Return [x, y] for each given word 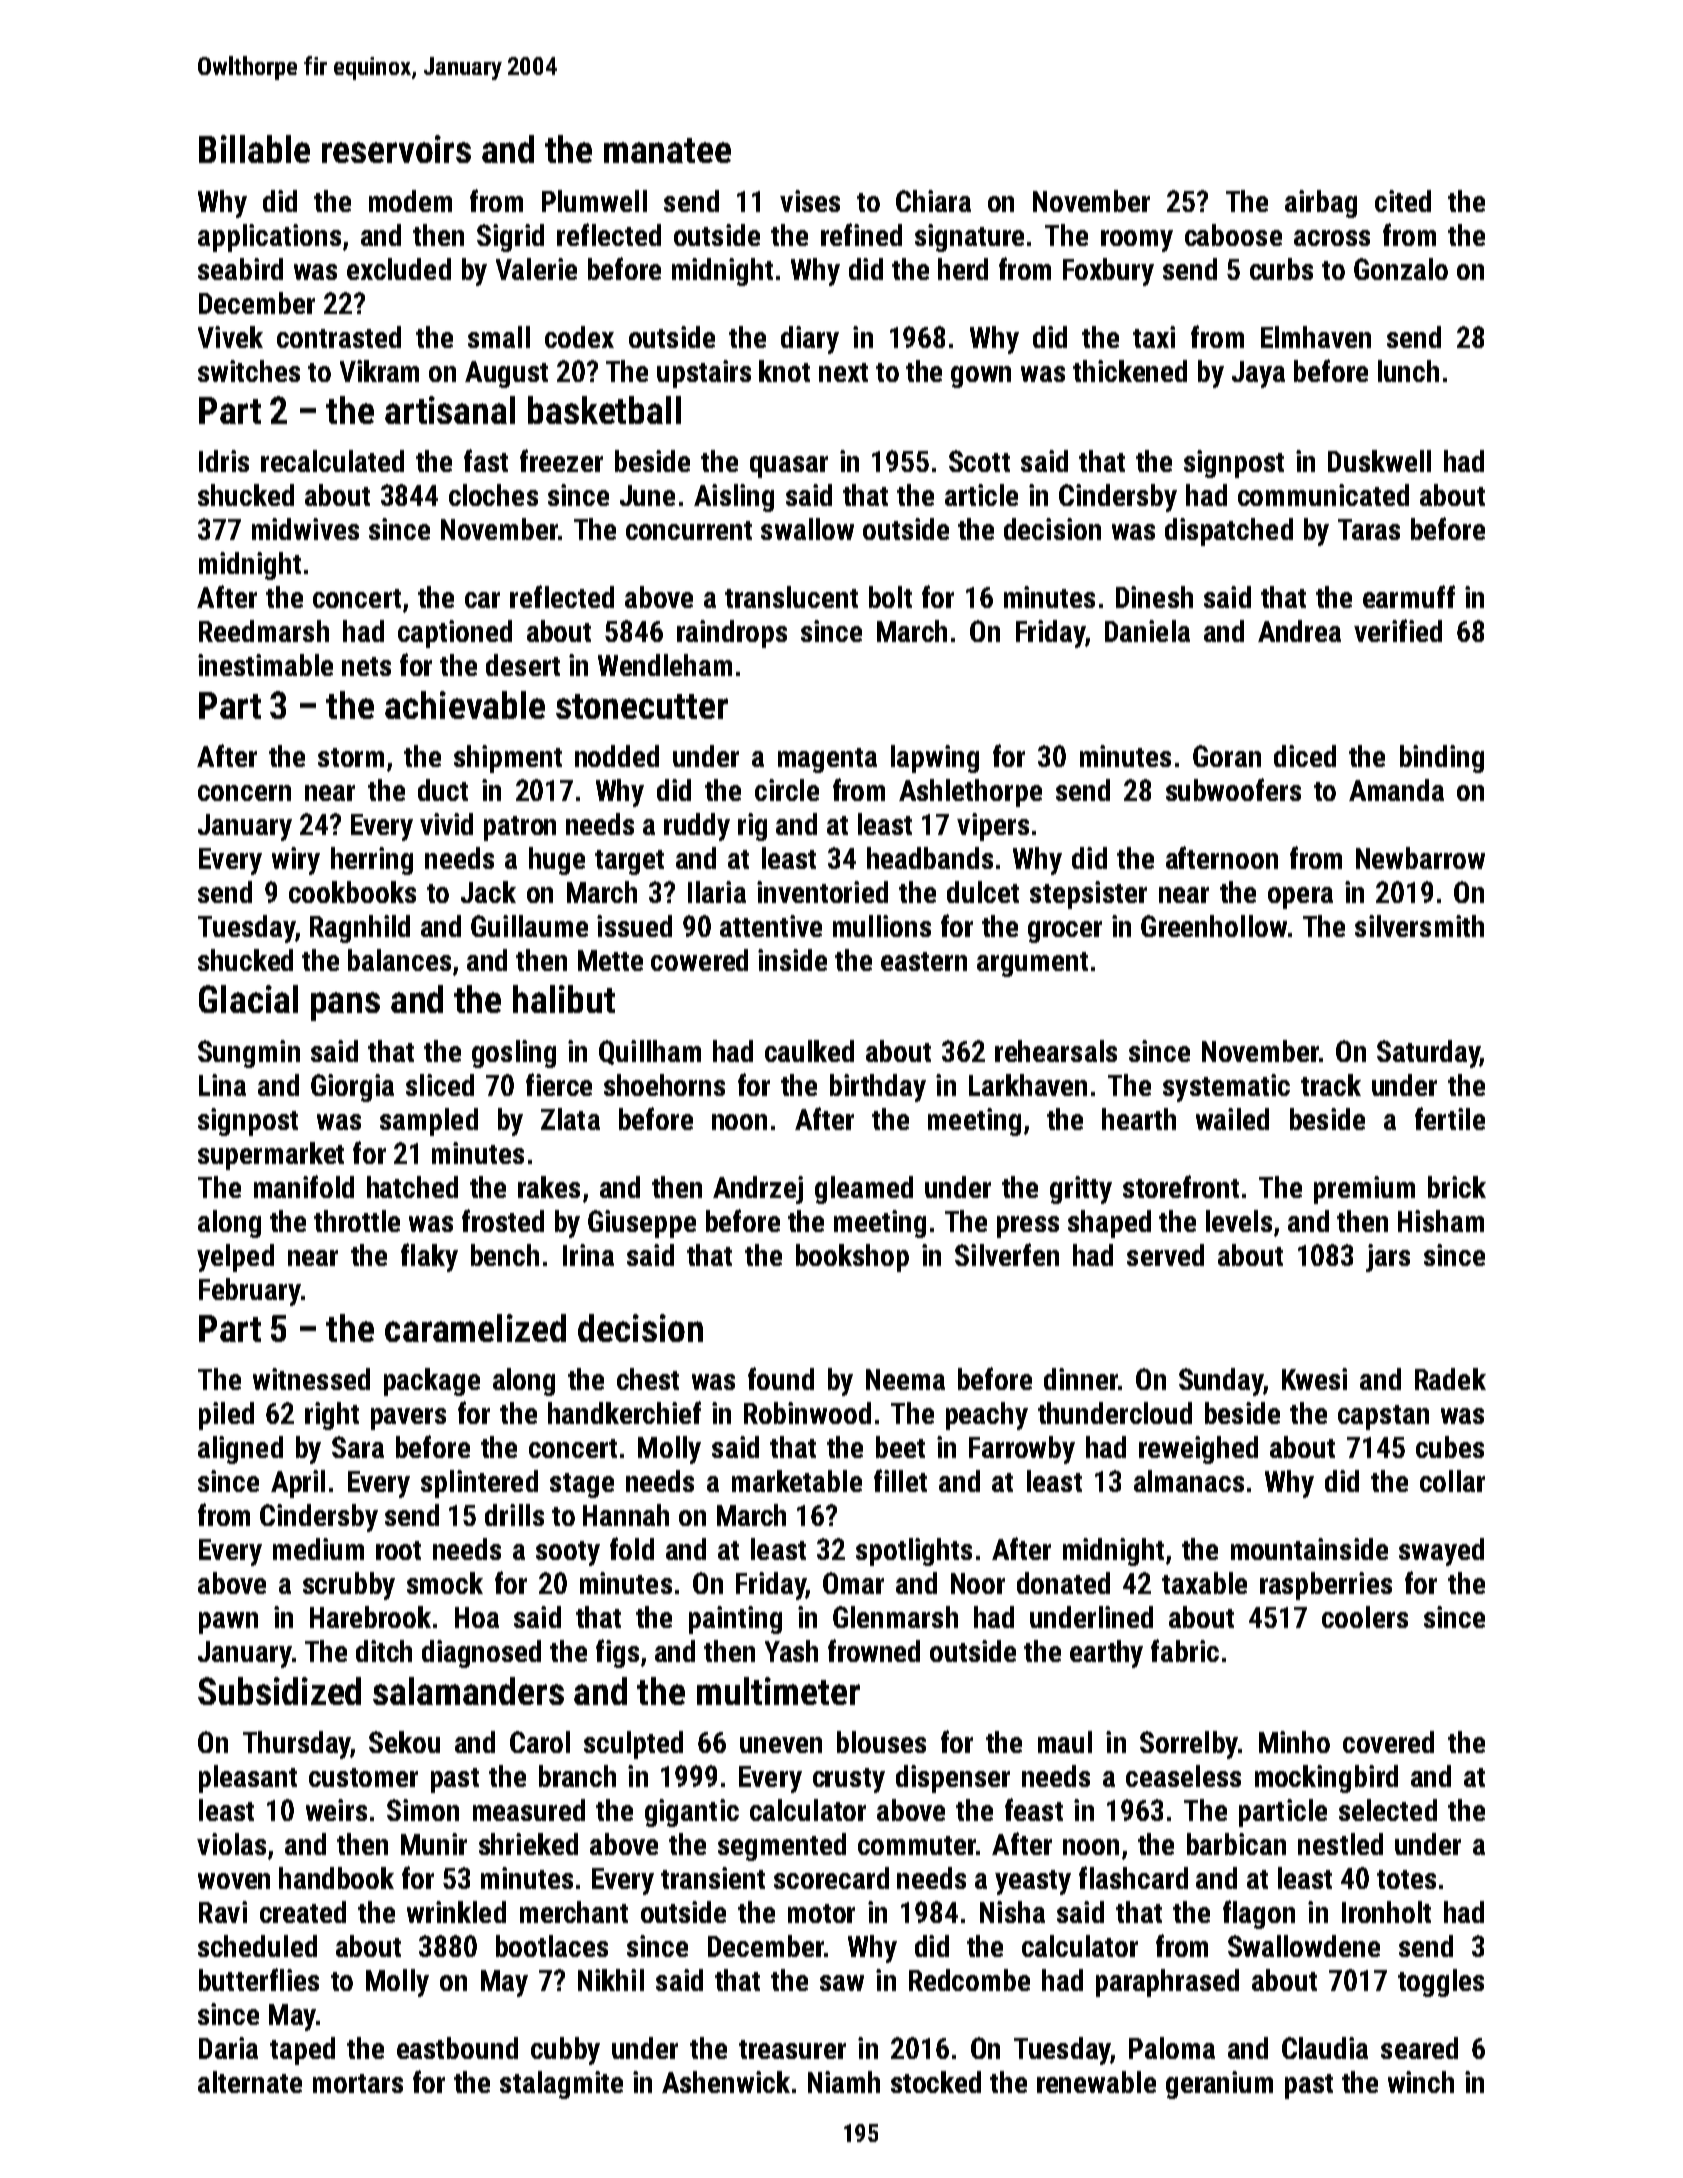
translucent [791, 597]
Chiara [933, 201]
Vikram [379, 371]
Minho [1294, 1742]
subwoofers [1233, 789]
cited [1403, 201]
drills [514, 1515]
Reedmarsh [264, 631]
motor [821, 1913]
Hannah [626, 1515]
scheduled [257, 1946]
